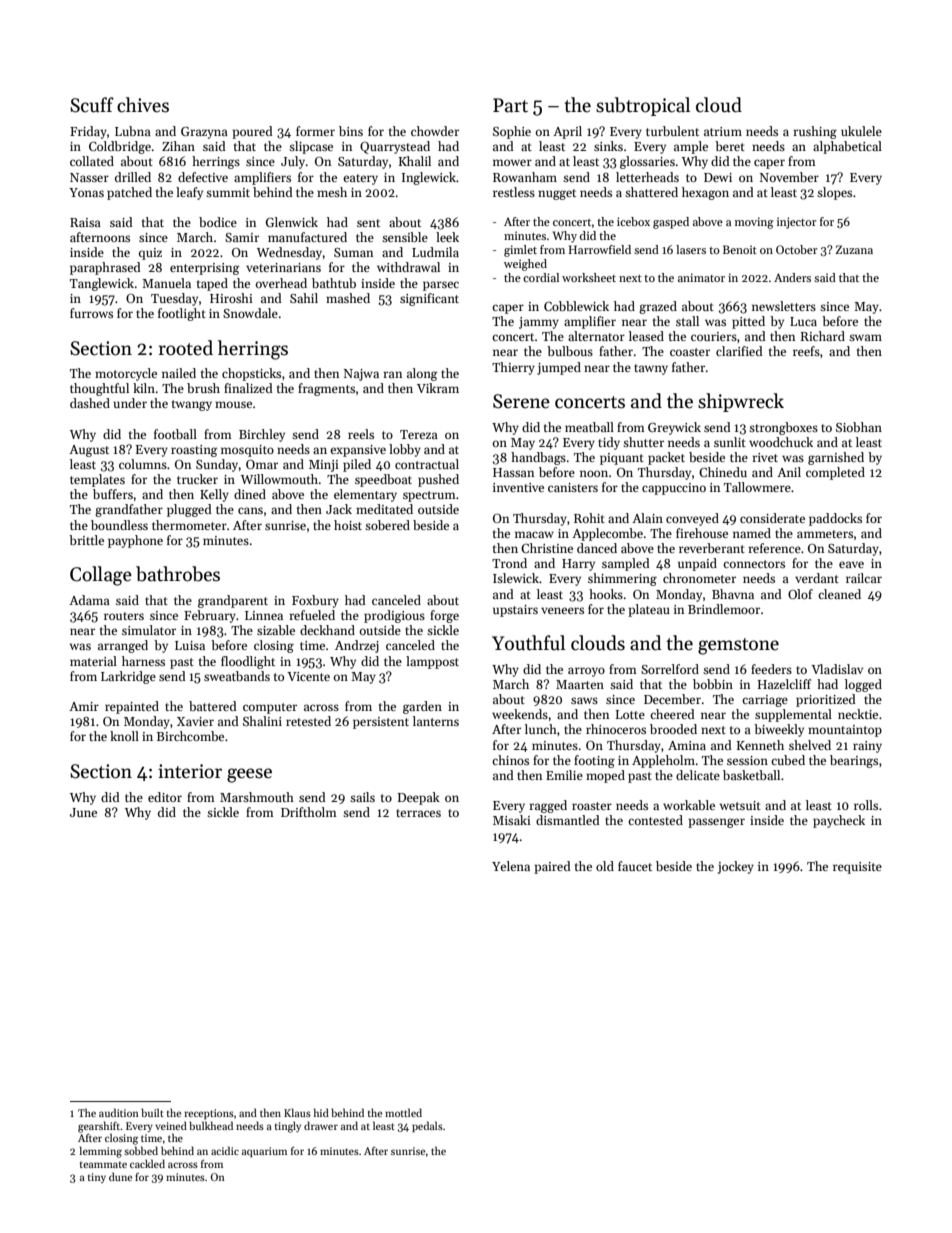  I want to click on alternator, so click(596, 336).
